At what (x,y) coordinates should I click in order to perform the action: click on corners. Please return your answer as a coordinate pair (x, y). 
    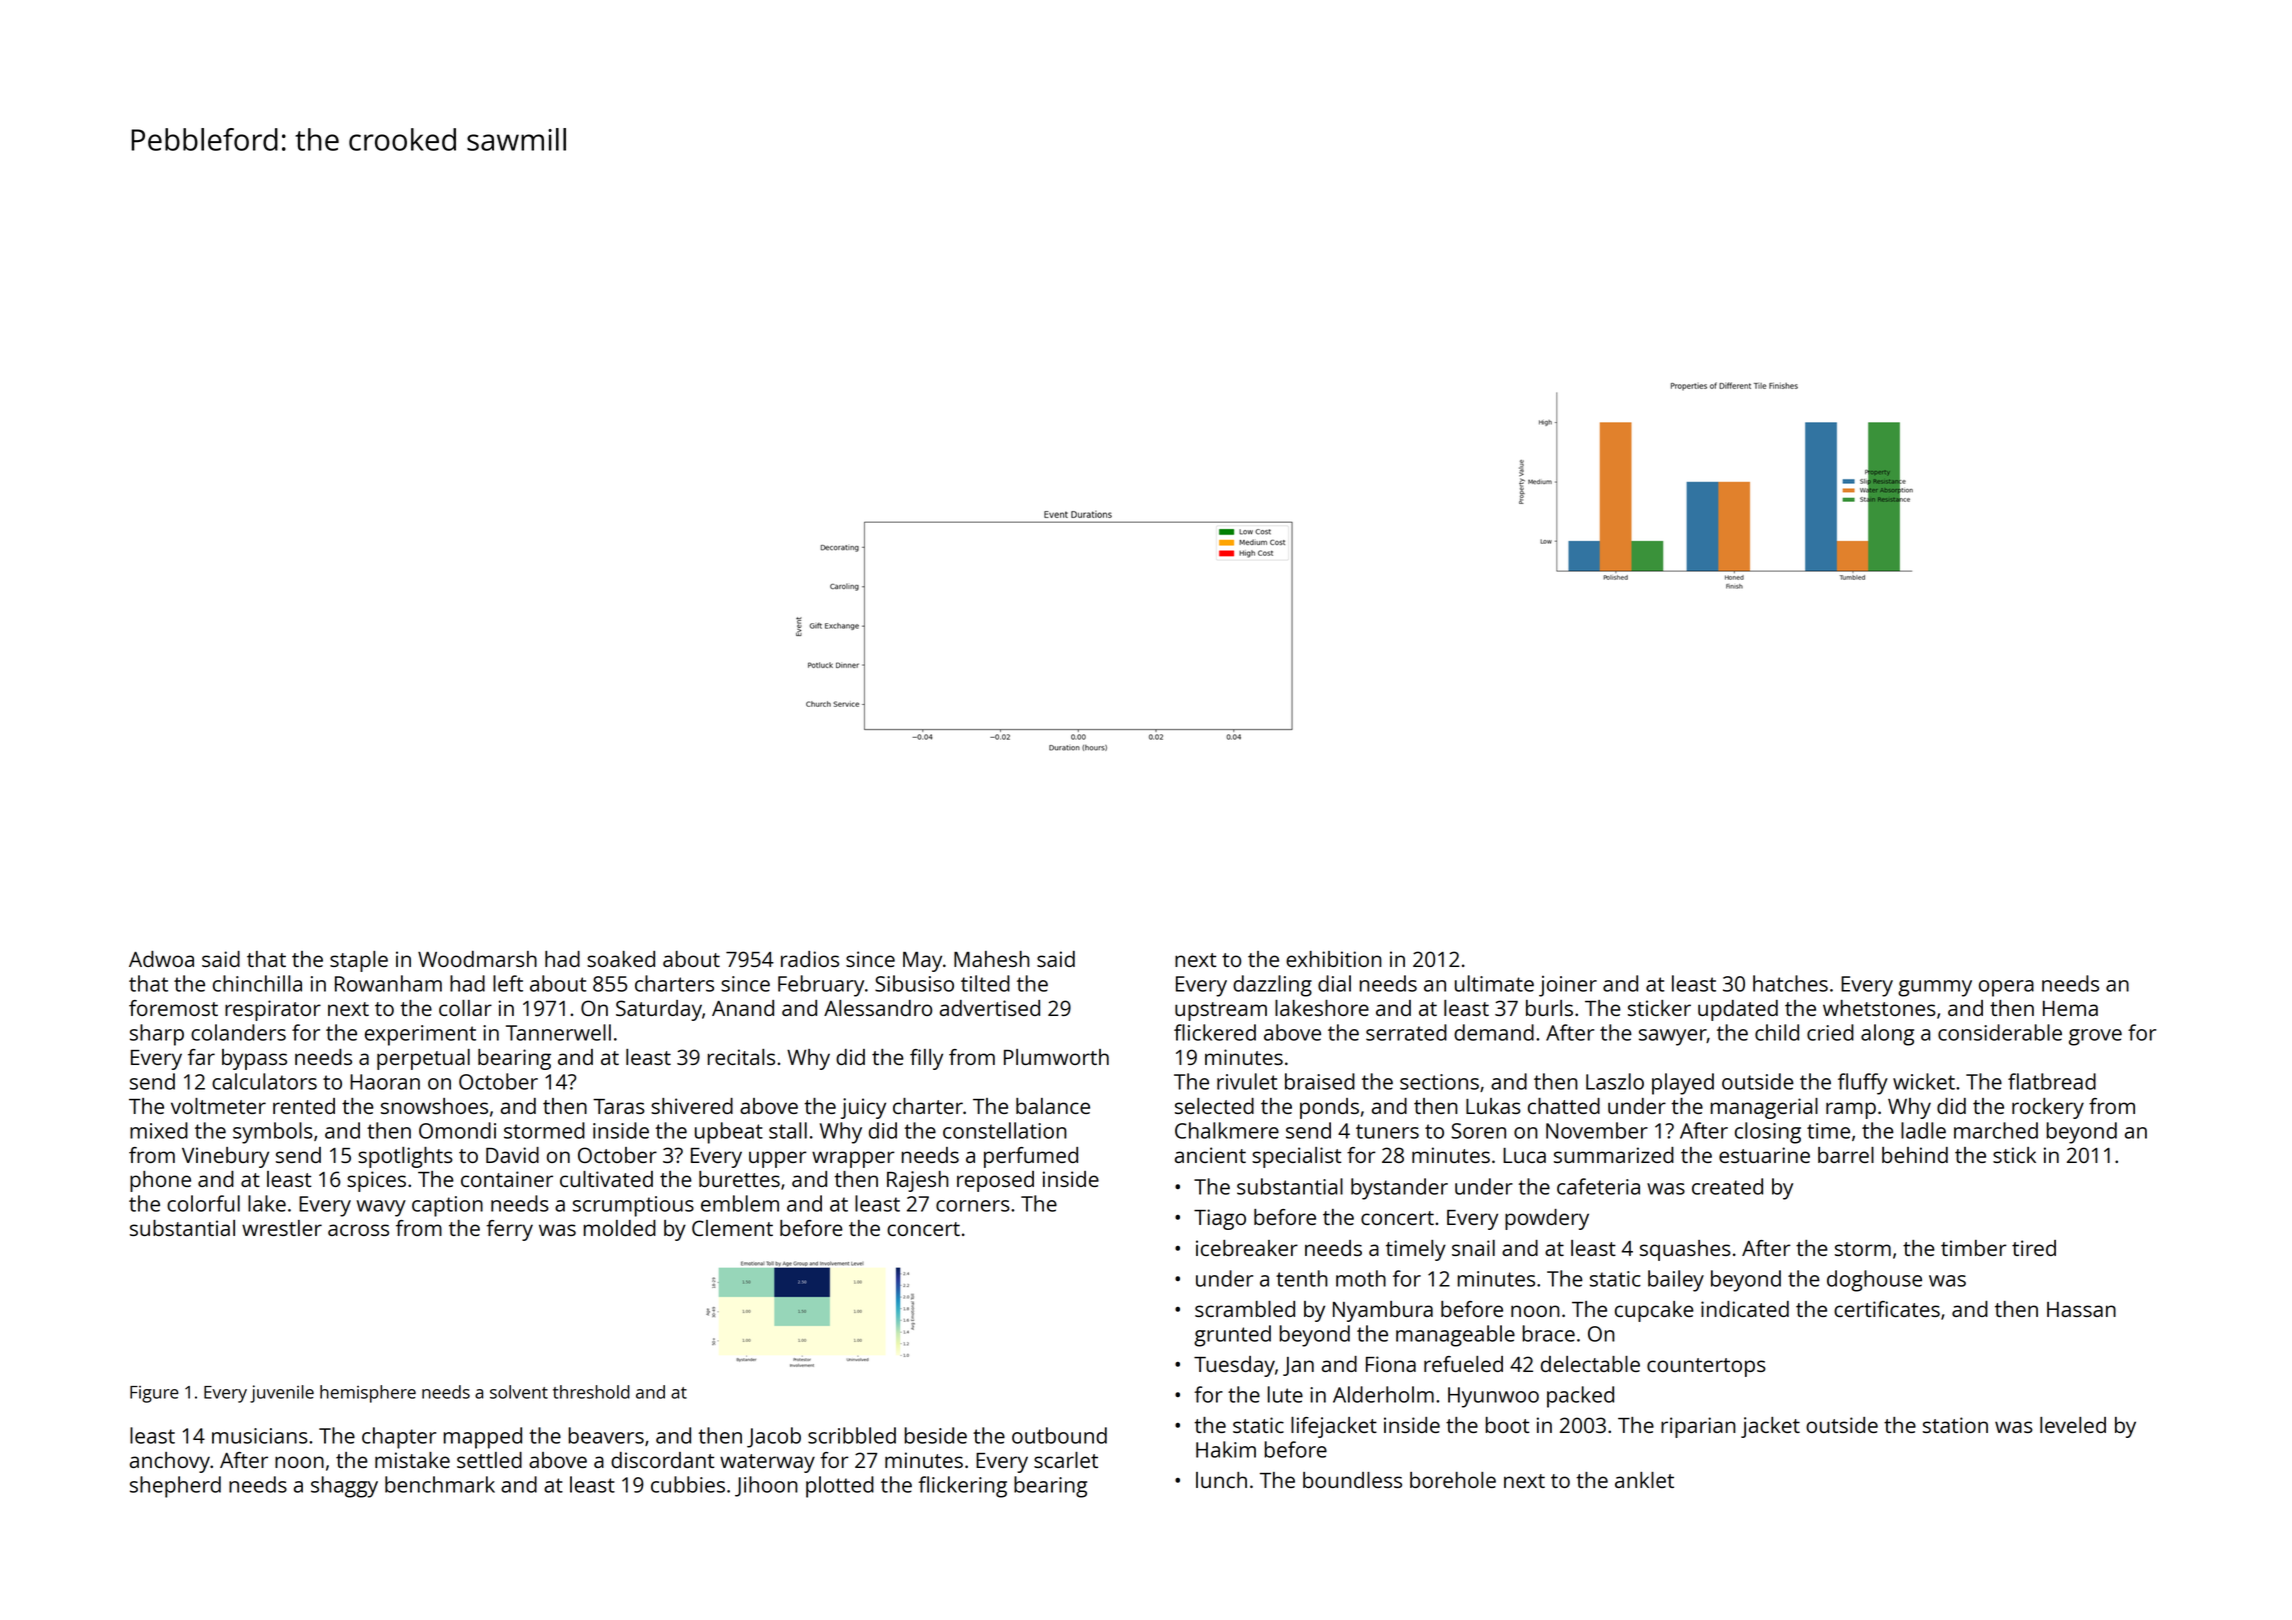
    Looking at the image, I should click on (973, 1206).
